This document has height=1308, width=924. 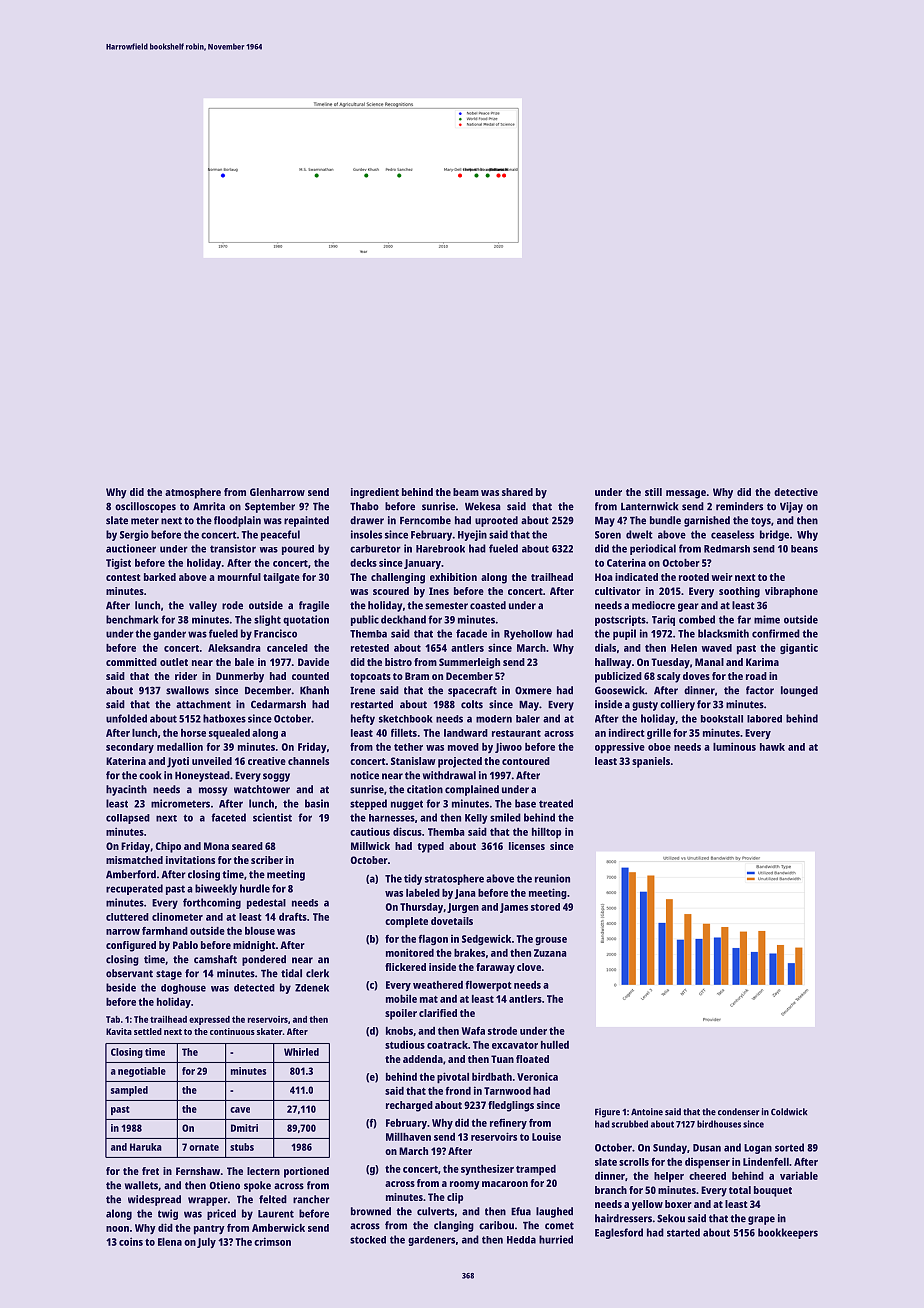 What do you see at coordinates (267, 860) in the document?
I see `scriber` at bounding box center [267, 860].
